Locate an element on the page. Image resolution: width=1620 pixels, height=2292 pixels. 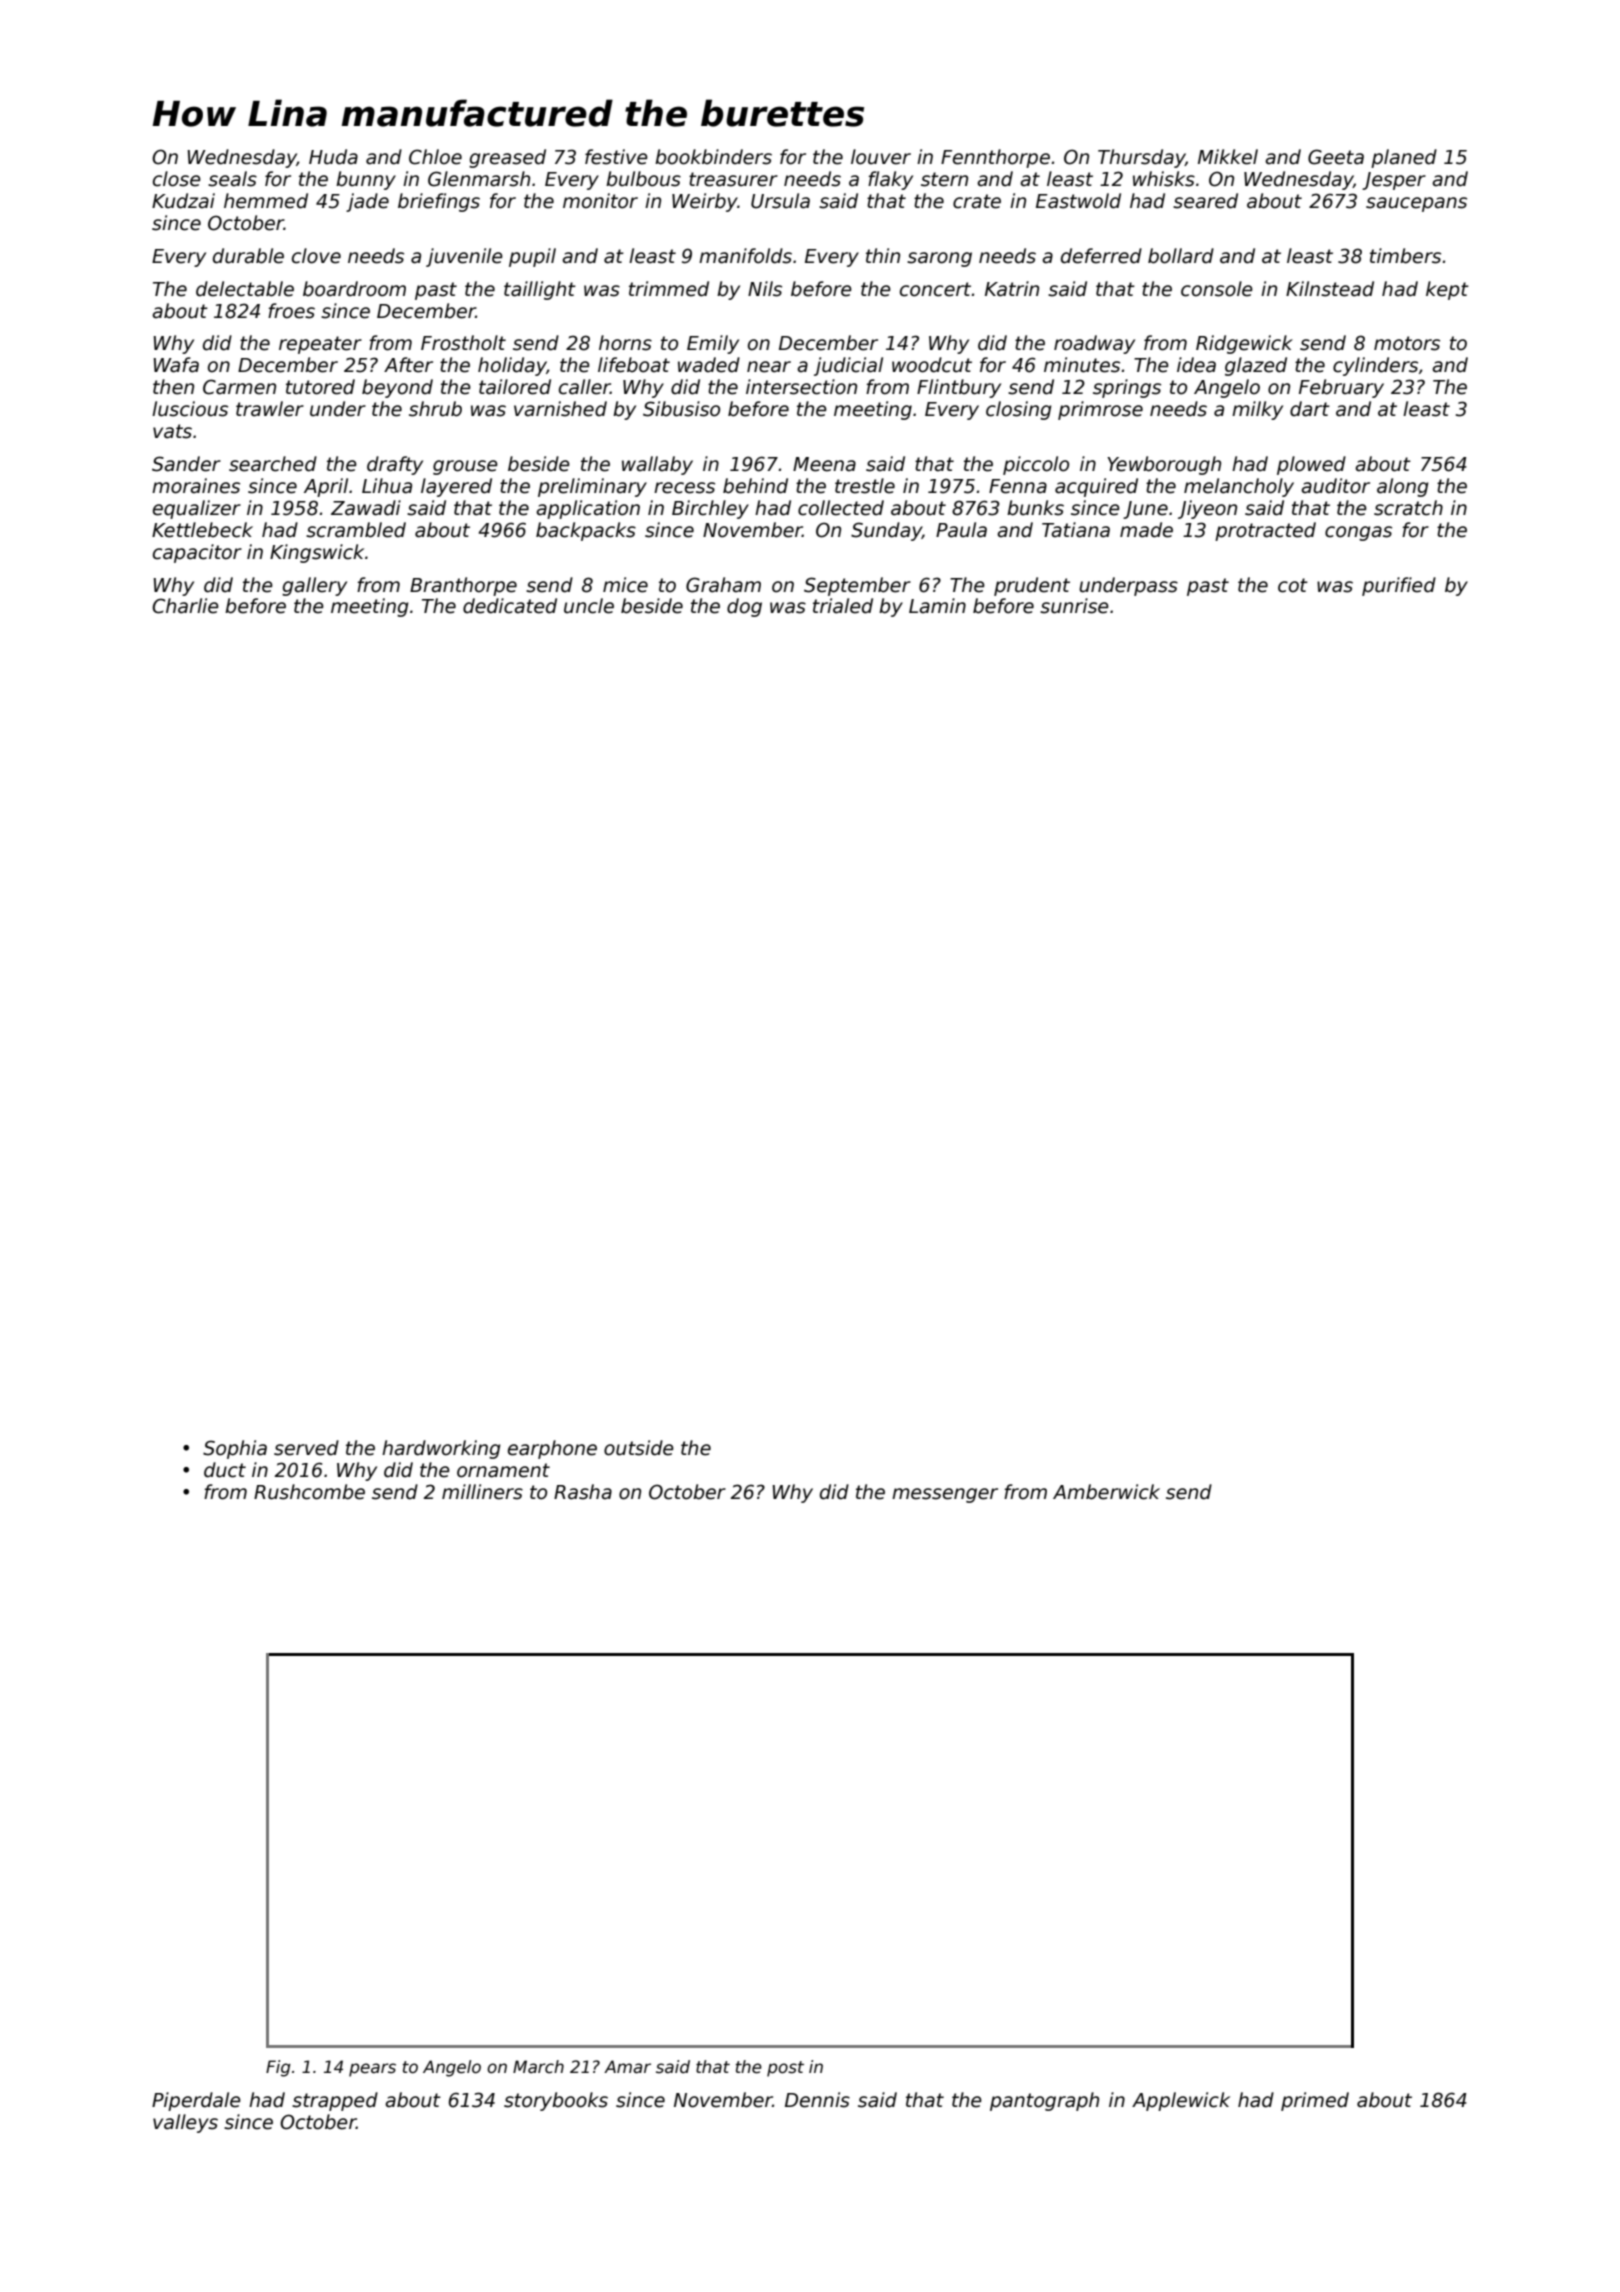
Carmen is located at coordinates (239, 387).
